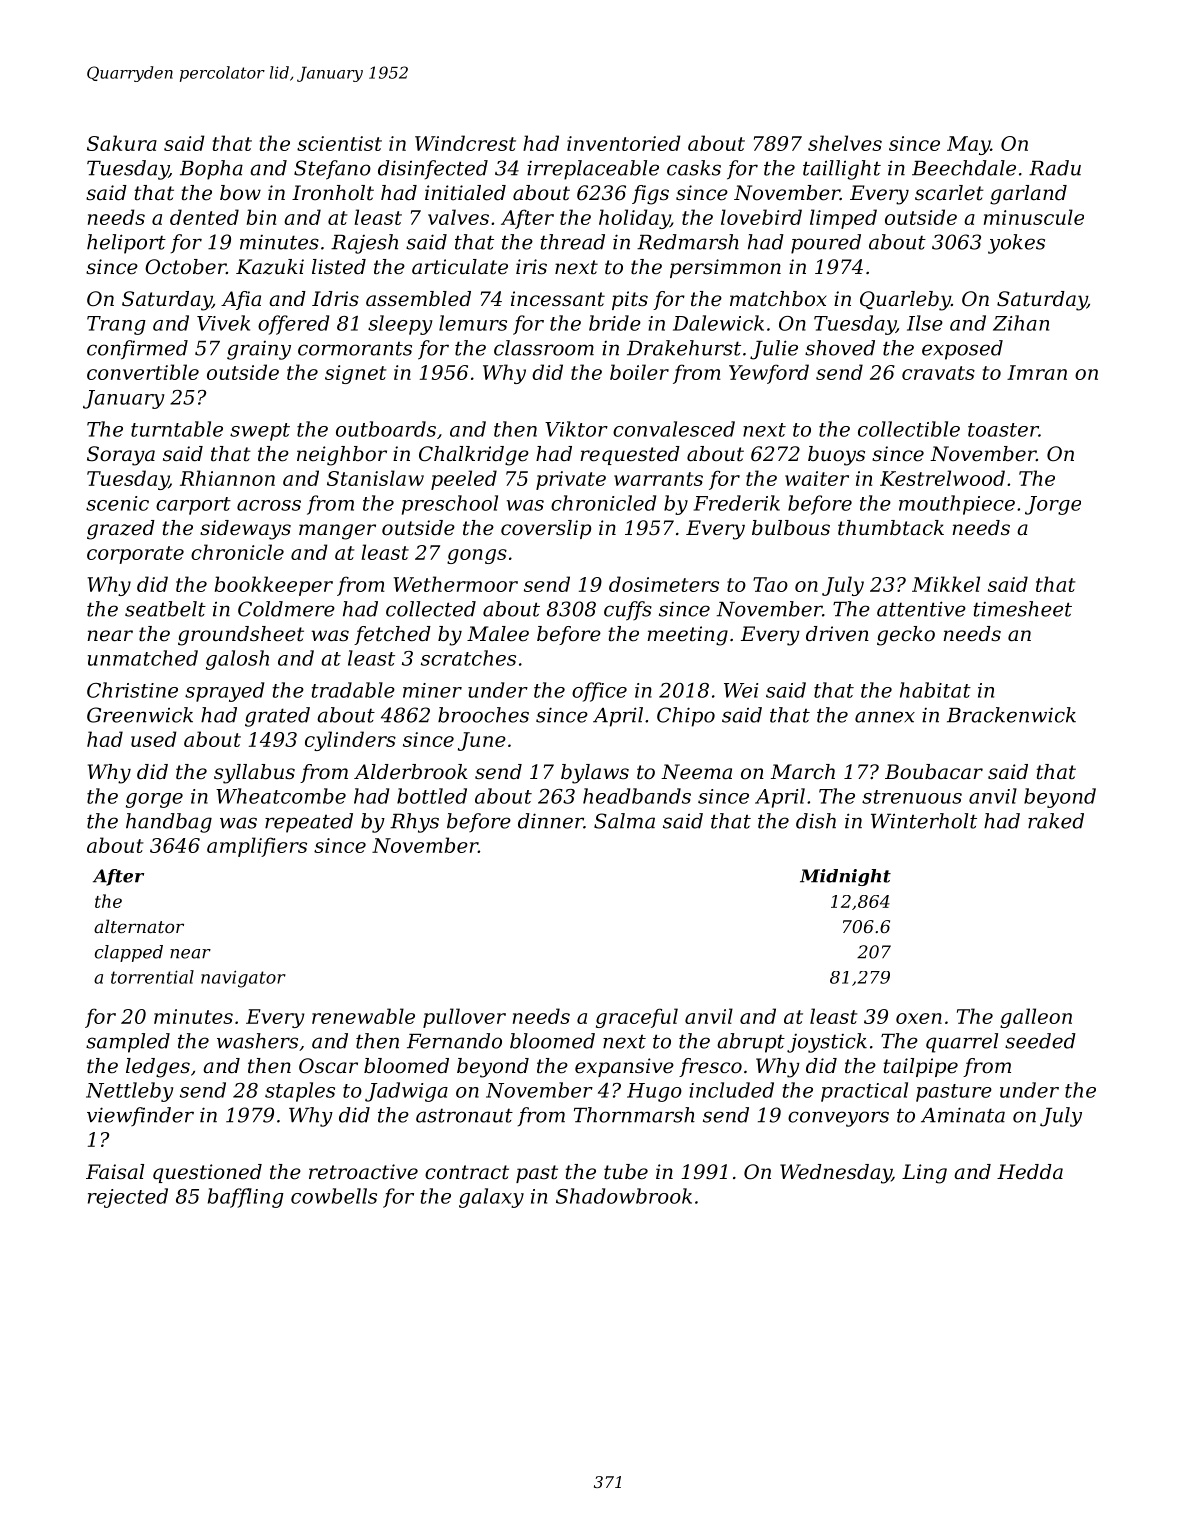 The width and height of the page is (1187, 1535). What do you see at coordinates (836, 456) in the page?
I see `buoys` at bounding box center [836, 456].
